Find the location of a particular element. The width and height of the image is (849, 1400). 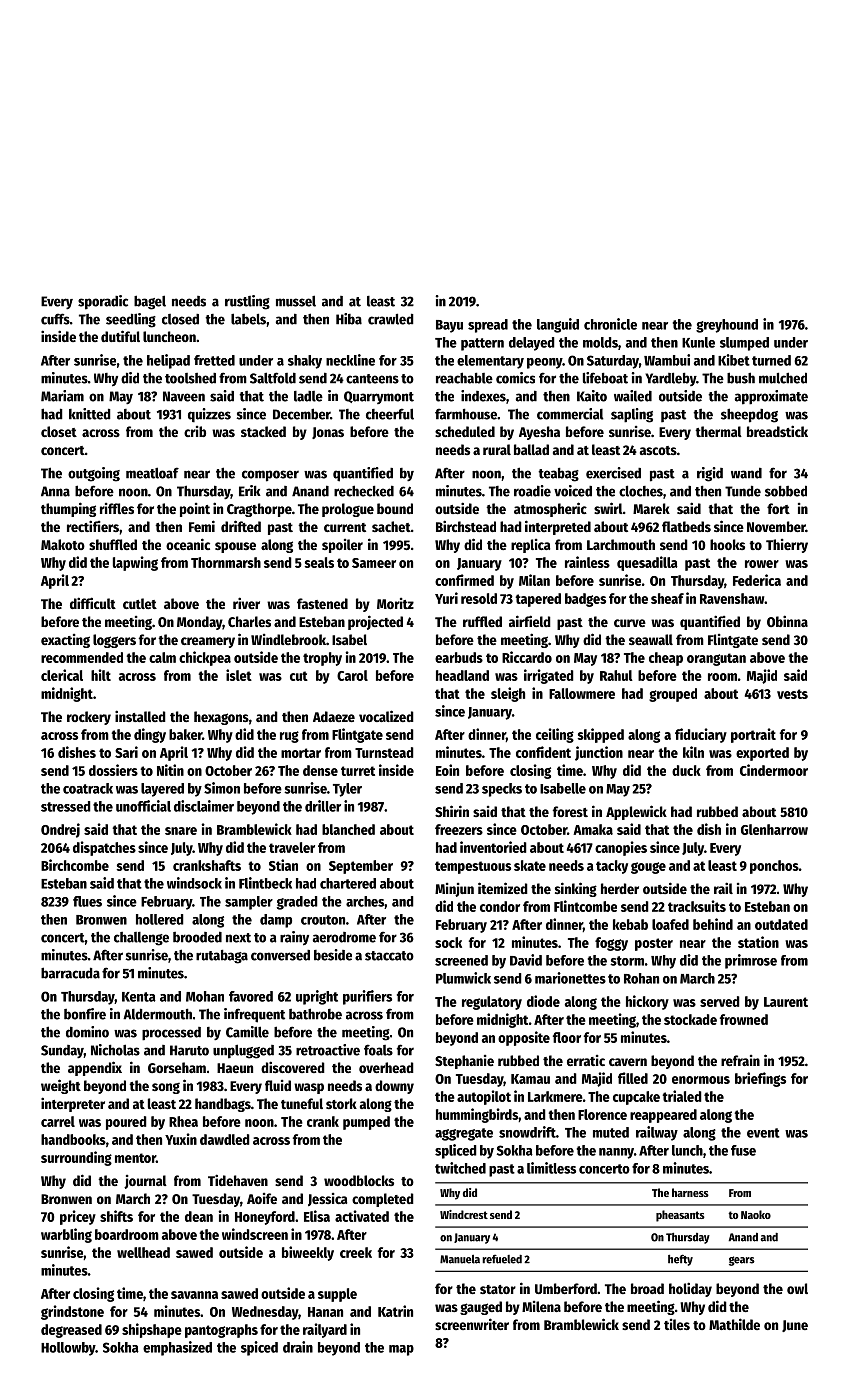

Windcrest is located at coordinates (464, 1214).
